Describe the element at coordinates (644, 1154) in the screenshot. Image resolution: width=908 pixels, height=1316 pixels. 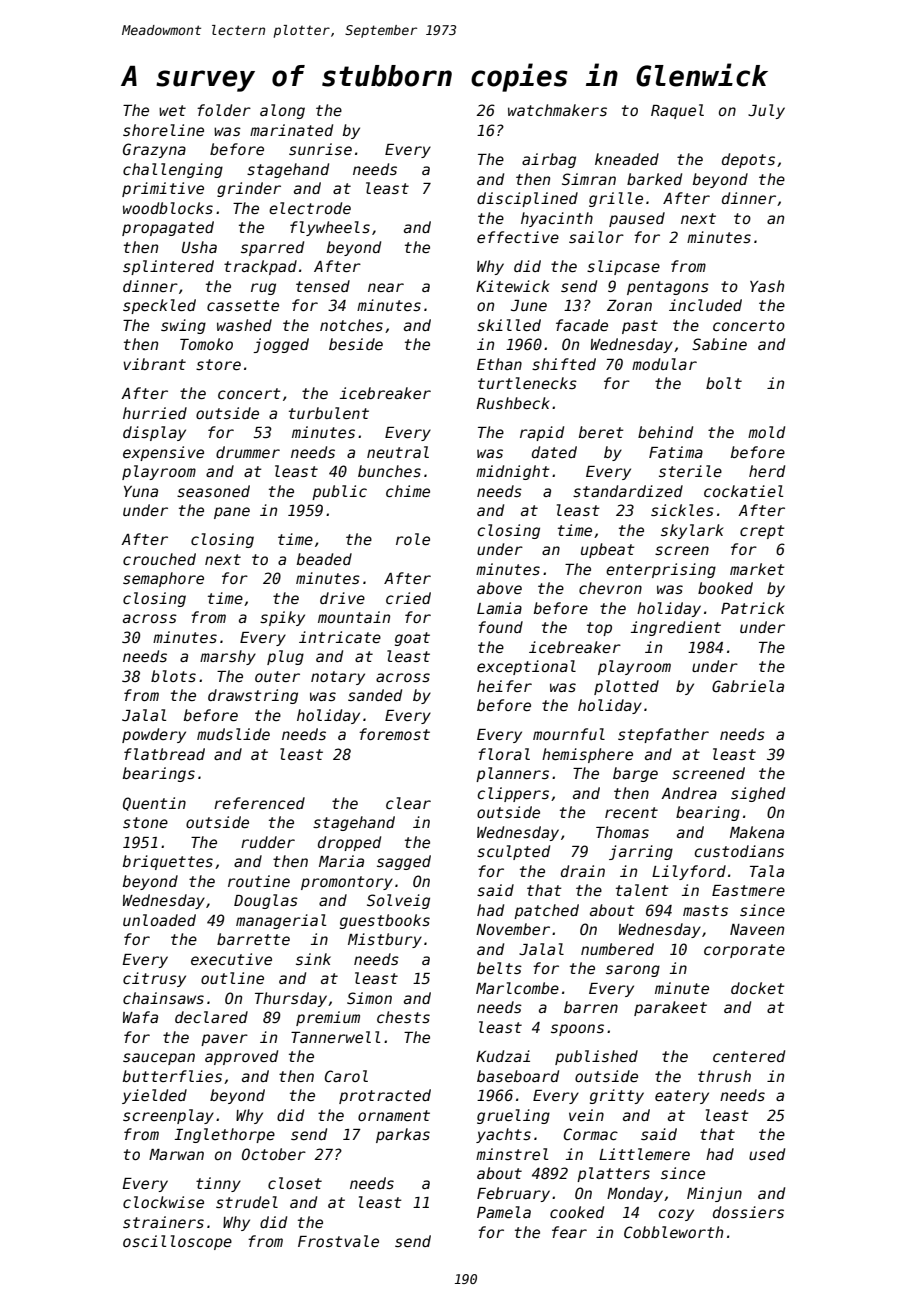
I see `Littlemere` at that location.
